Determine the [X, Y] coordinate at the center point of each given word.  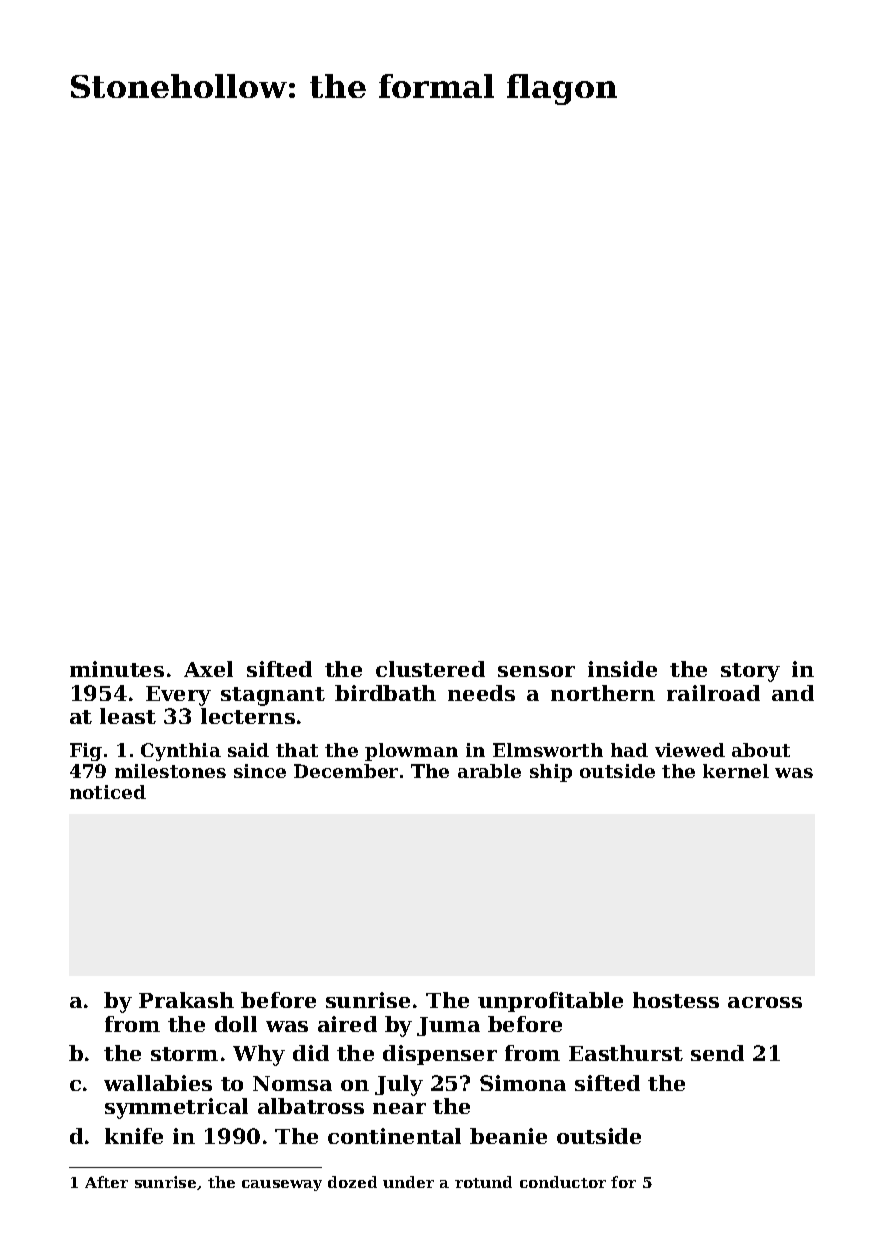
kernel [736, 771]
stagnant [273, 696]
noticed [108, 792]
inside [622, 669]
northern [603, 693]
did [311, 1053]
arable [489, 771]
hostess [676, 1000]
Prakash [186, 1000]
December [346, 771]
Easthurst [626, 1053]
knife [134, 1136]
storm [184, 1054]
